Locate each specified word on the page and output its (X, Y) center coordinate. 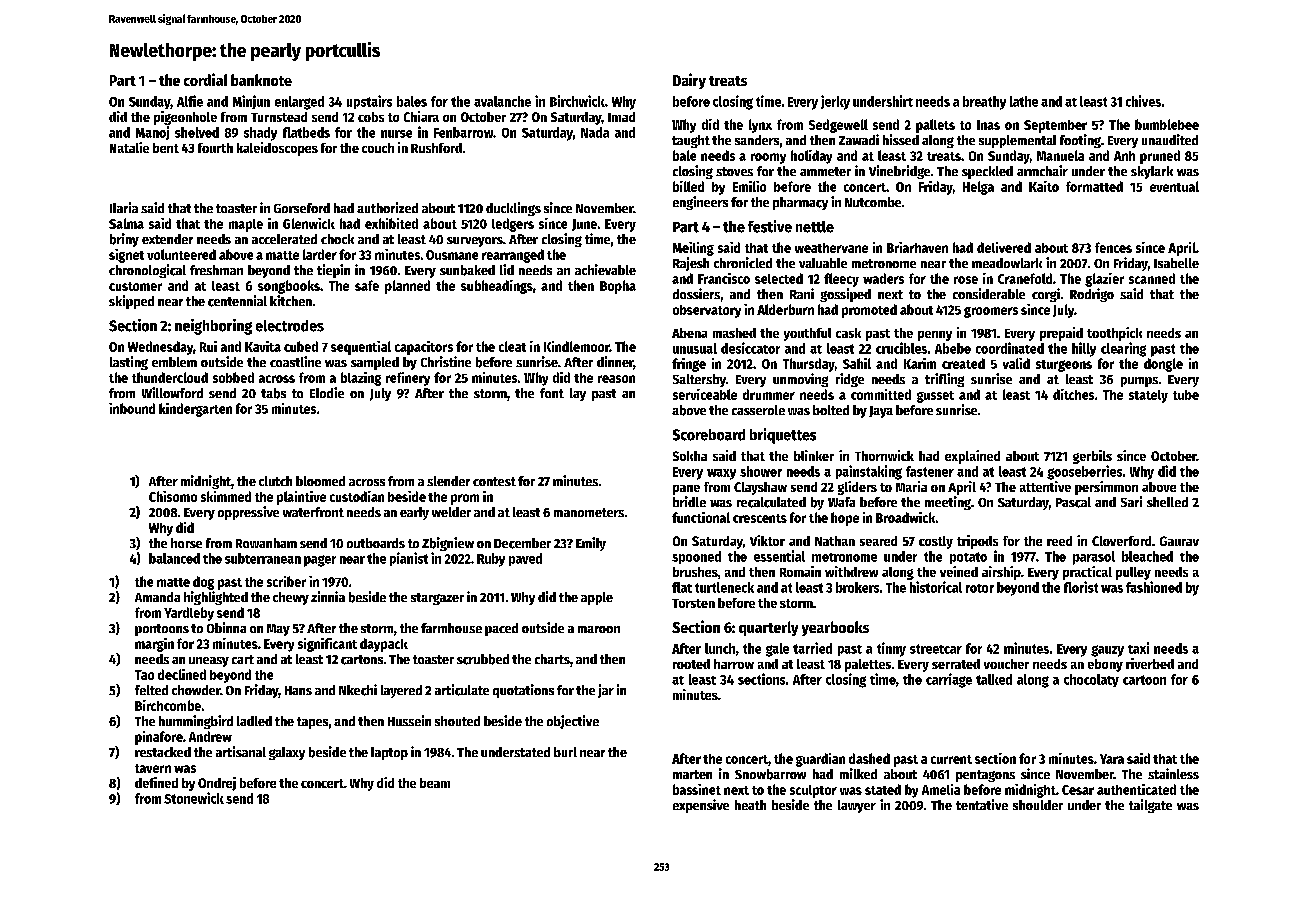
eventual (1174, 186)
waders (883, 278)
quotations (523, 691)
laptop (389, 753)
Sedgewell (838, 126)
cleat (512, 346)
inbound (132, 408)
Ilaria (124, 207)
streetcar (936, 649)
